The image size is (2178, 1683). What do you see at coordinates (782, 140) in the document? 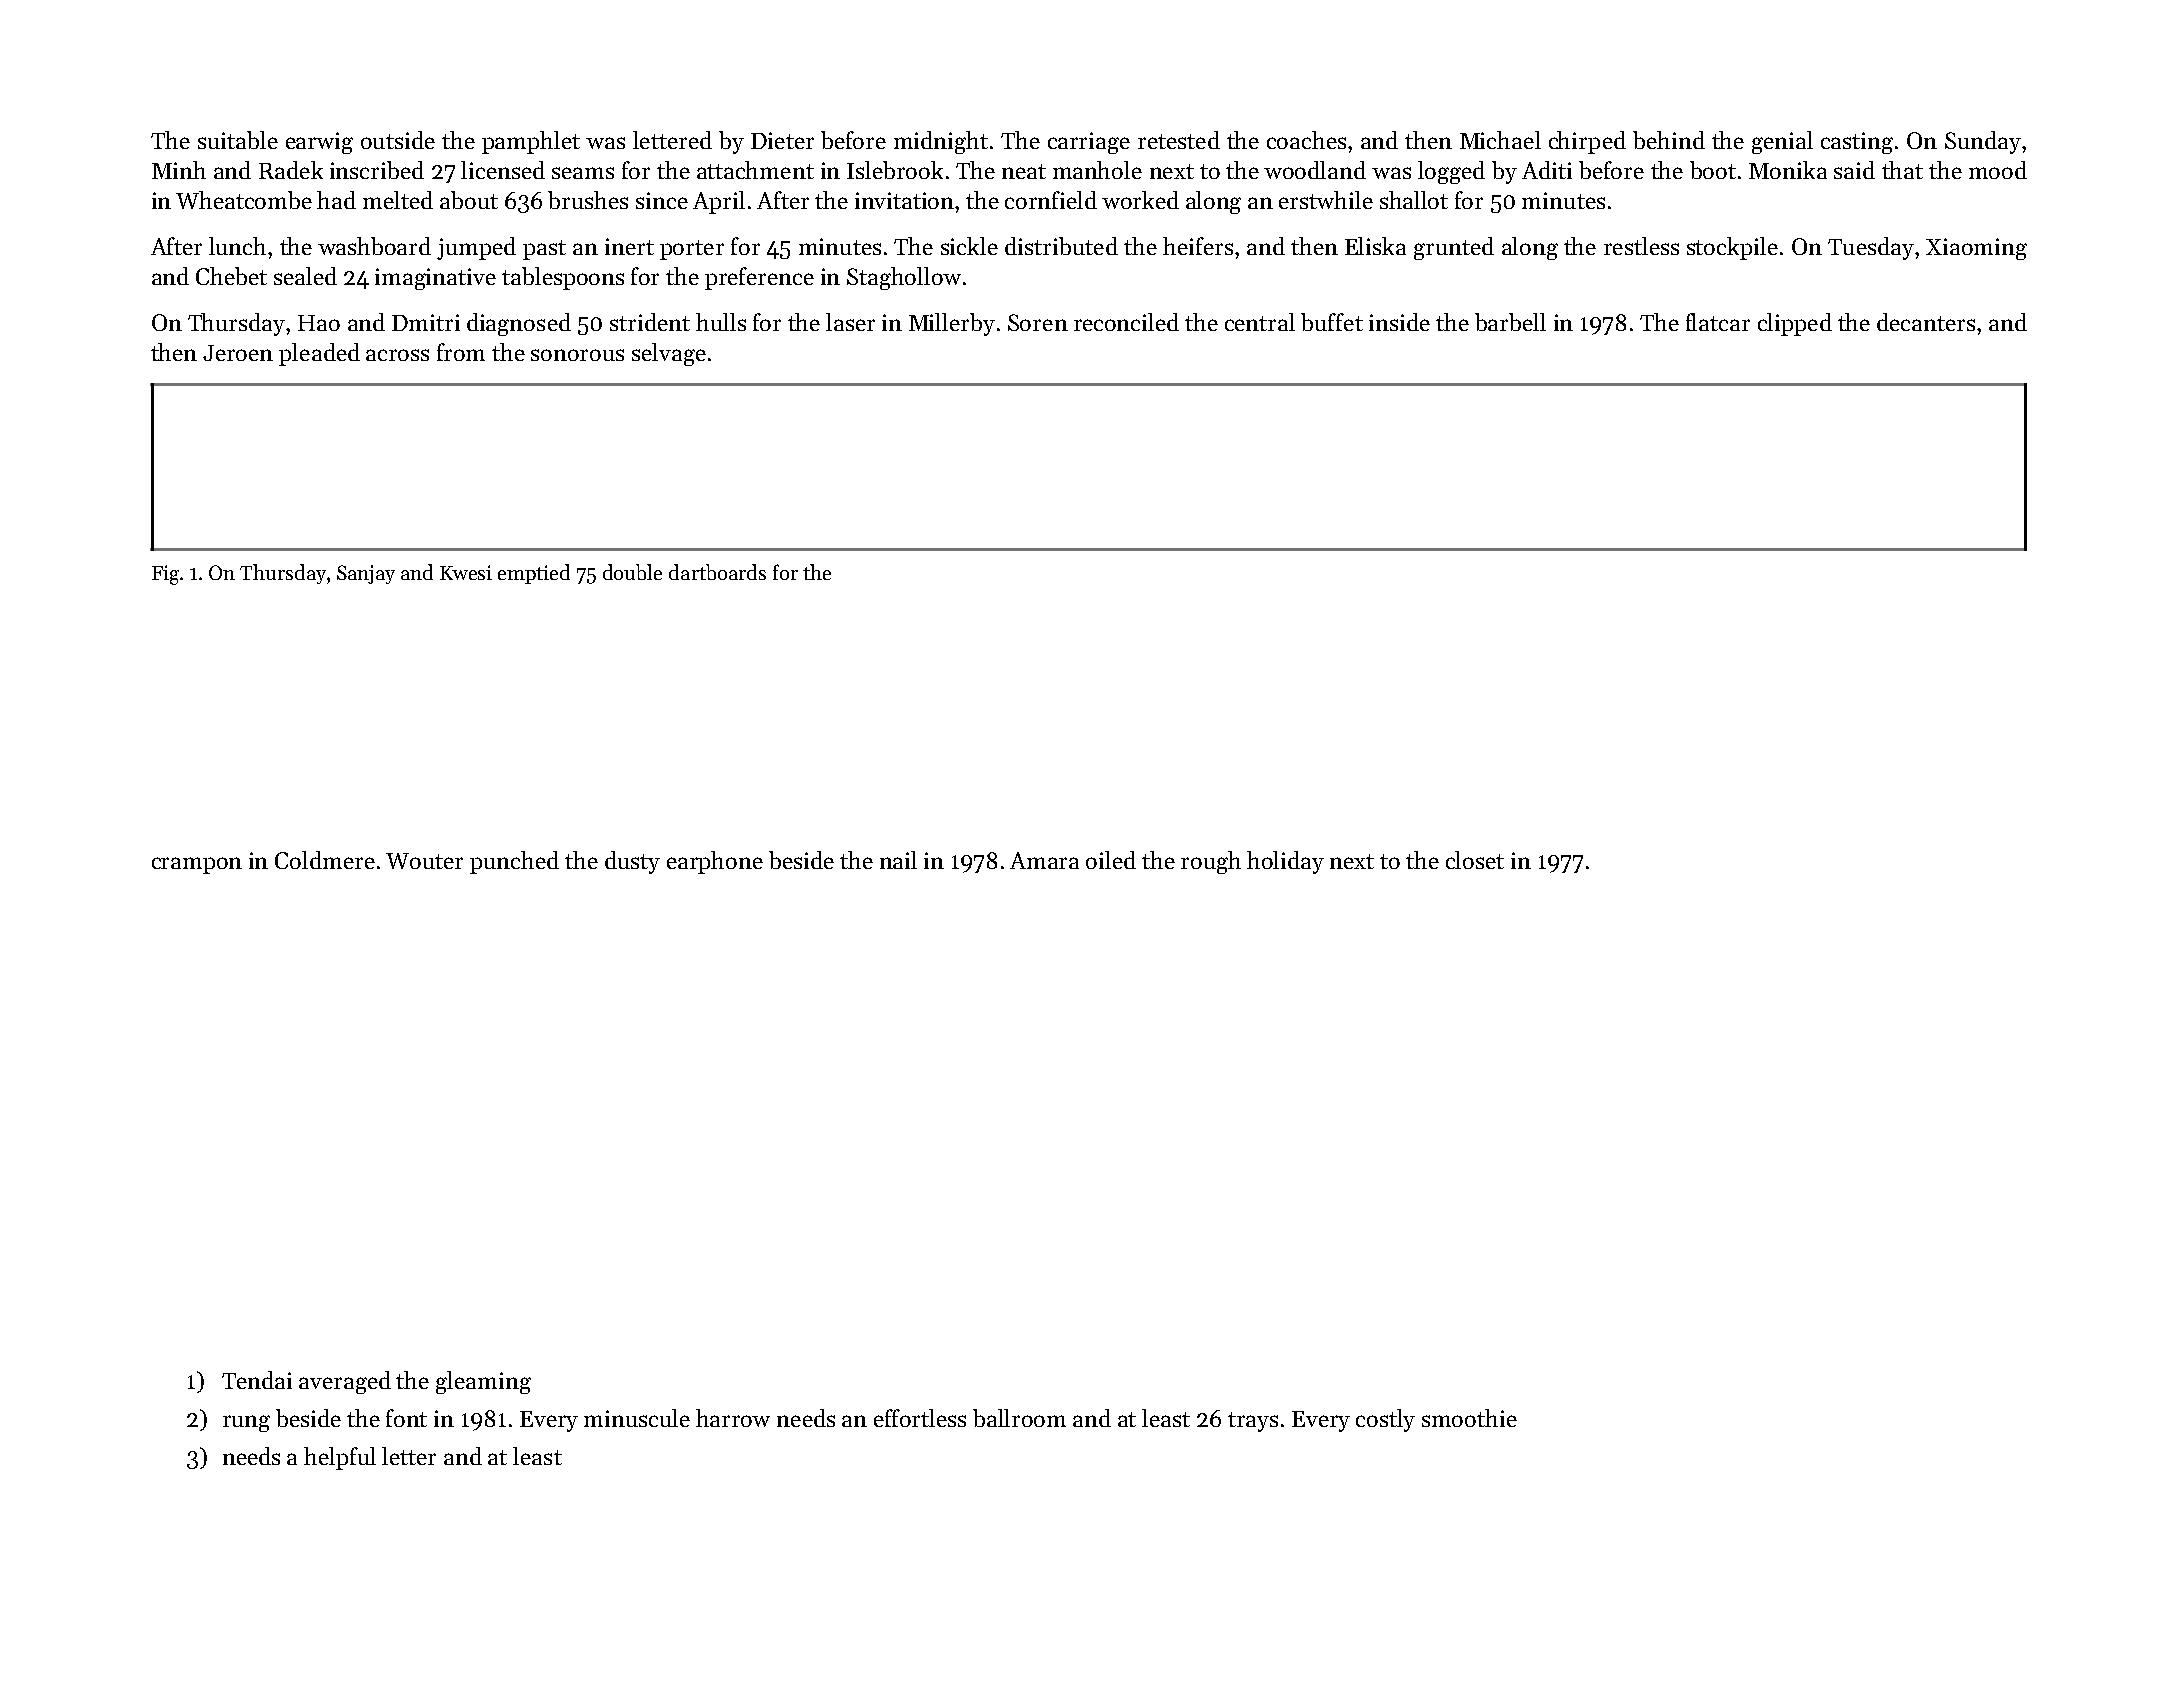
I see `Dieter` at bounding box center [782, 140].
